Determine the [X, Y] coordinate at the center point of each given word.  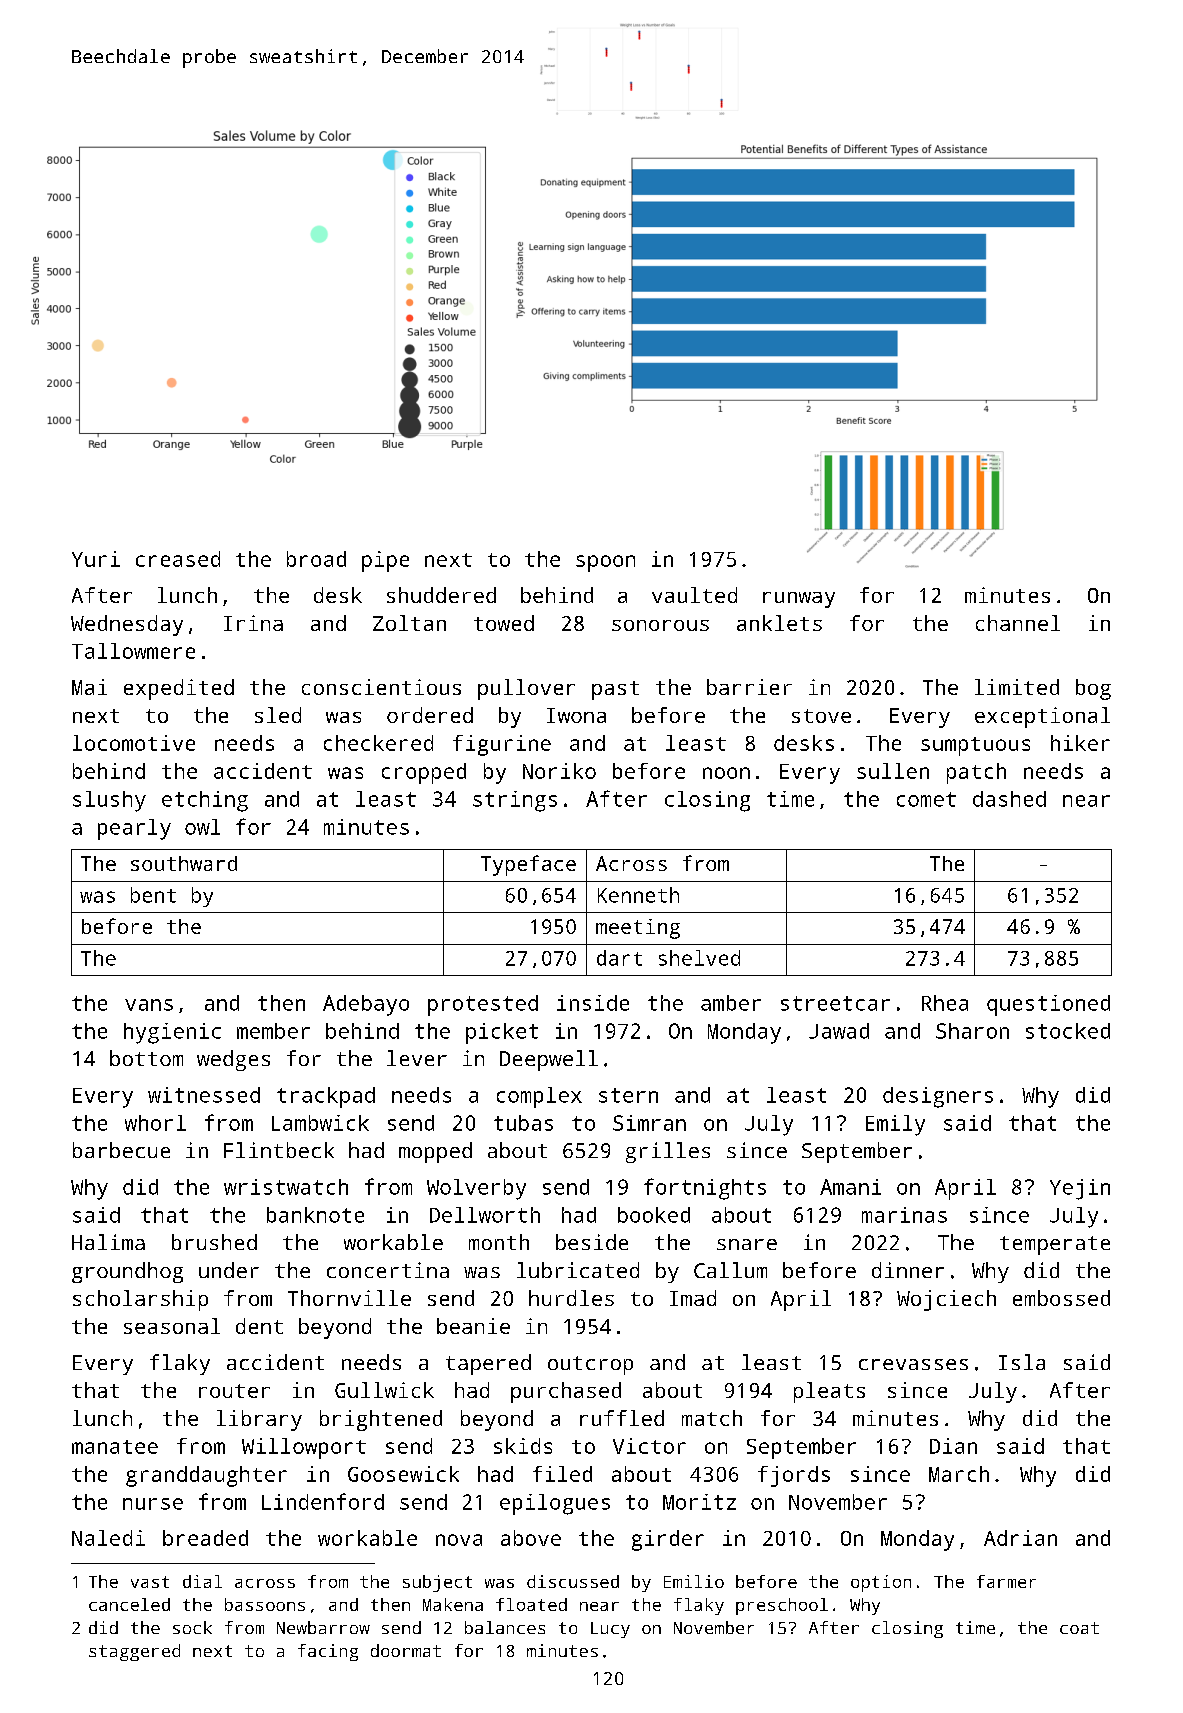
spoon [605, 563]
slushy [109, 801]
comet [926, 799]
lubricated [578, 1270]
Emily [895, 1125]
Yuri [96, 559]
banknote [315, 1215]
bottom [146, 1058]
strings [515, 801]
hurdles [571, 1298]
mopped [435, 1152]
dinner [908, 1270]
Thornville [349, 1298]
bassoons [265, 1604]
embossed [1061, 1298]
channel [1018, 623]
